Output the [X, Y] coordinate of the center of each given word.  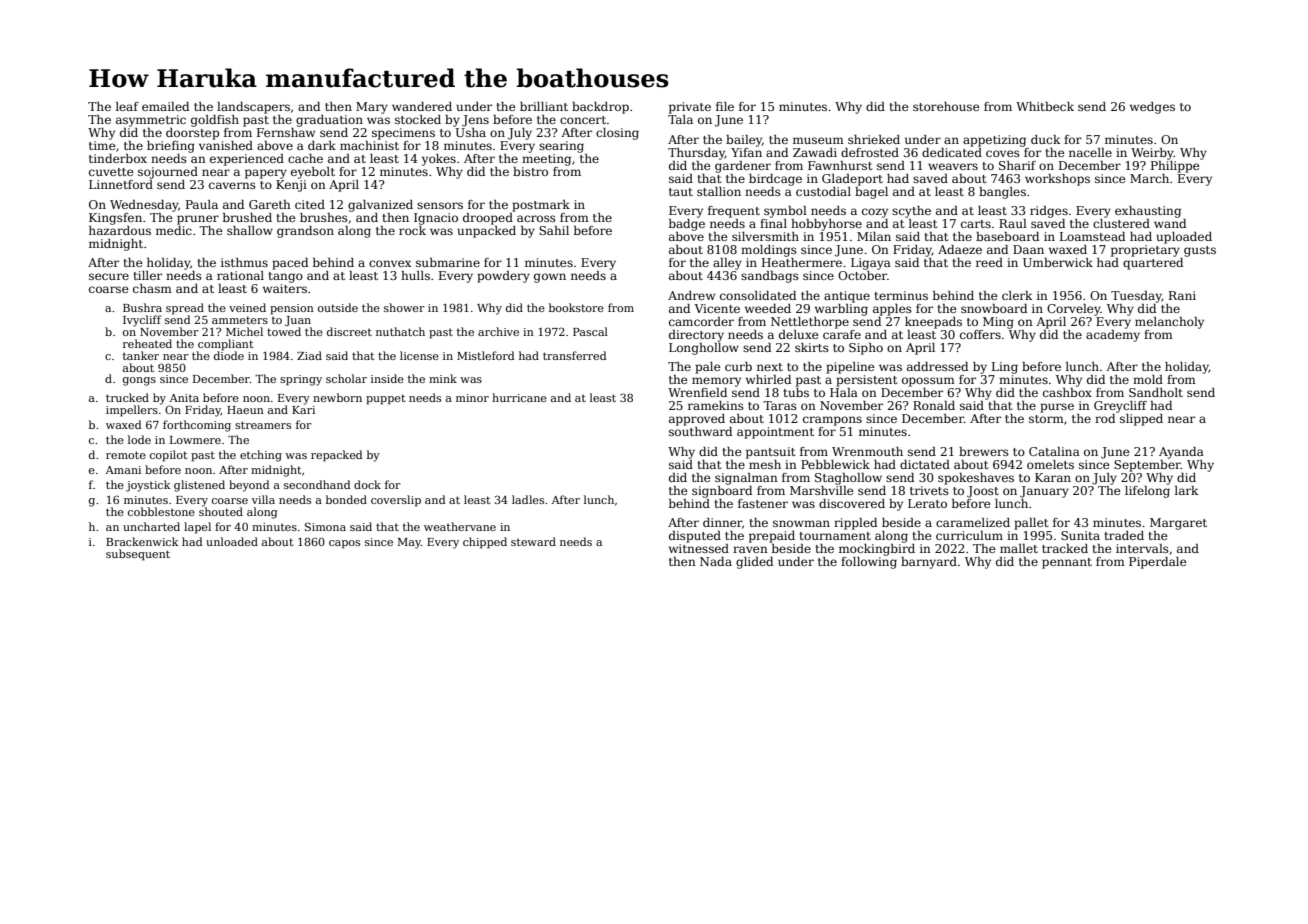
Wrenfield [697, 392]
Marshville [822, 490]
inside [387, 378]
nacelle [1090, 152]
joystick [148, 486]
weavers [953, 166]
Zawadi [815, 152]
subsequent [138, 555]
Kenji [291, 186]
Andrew [691, 295]
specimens [403, 134]
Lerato [927, 503]
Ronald [934, 405]
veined [247, 307]
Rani [1182, 295]
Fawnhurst [840, 165]
